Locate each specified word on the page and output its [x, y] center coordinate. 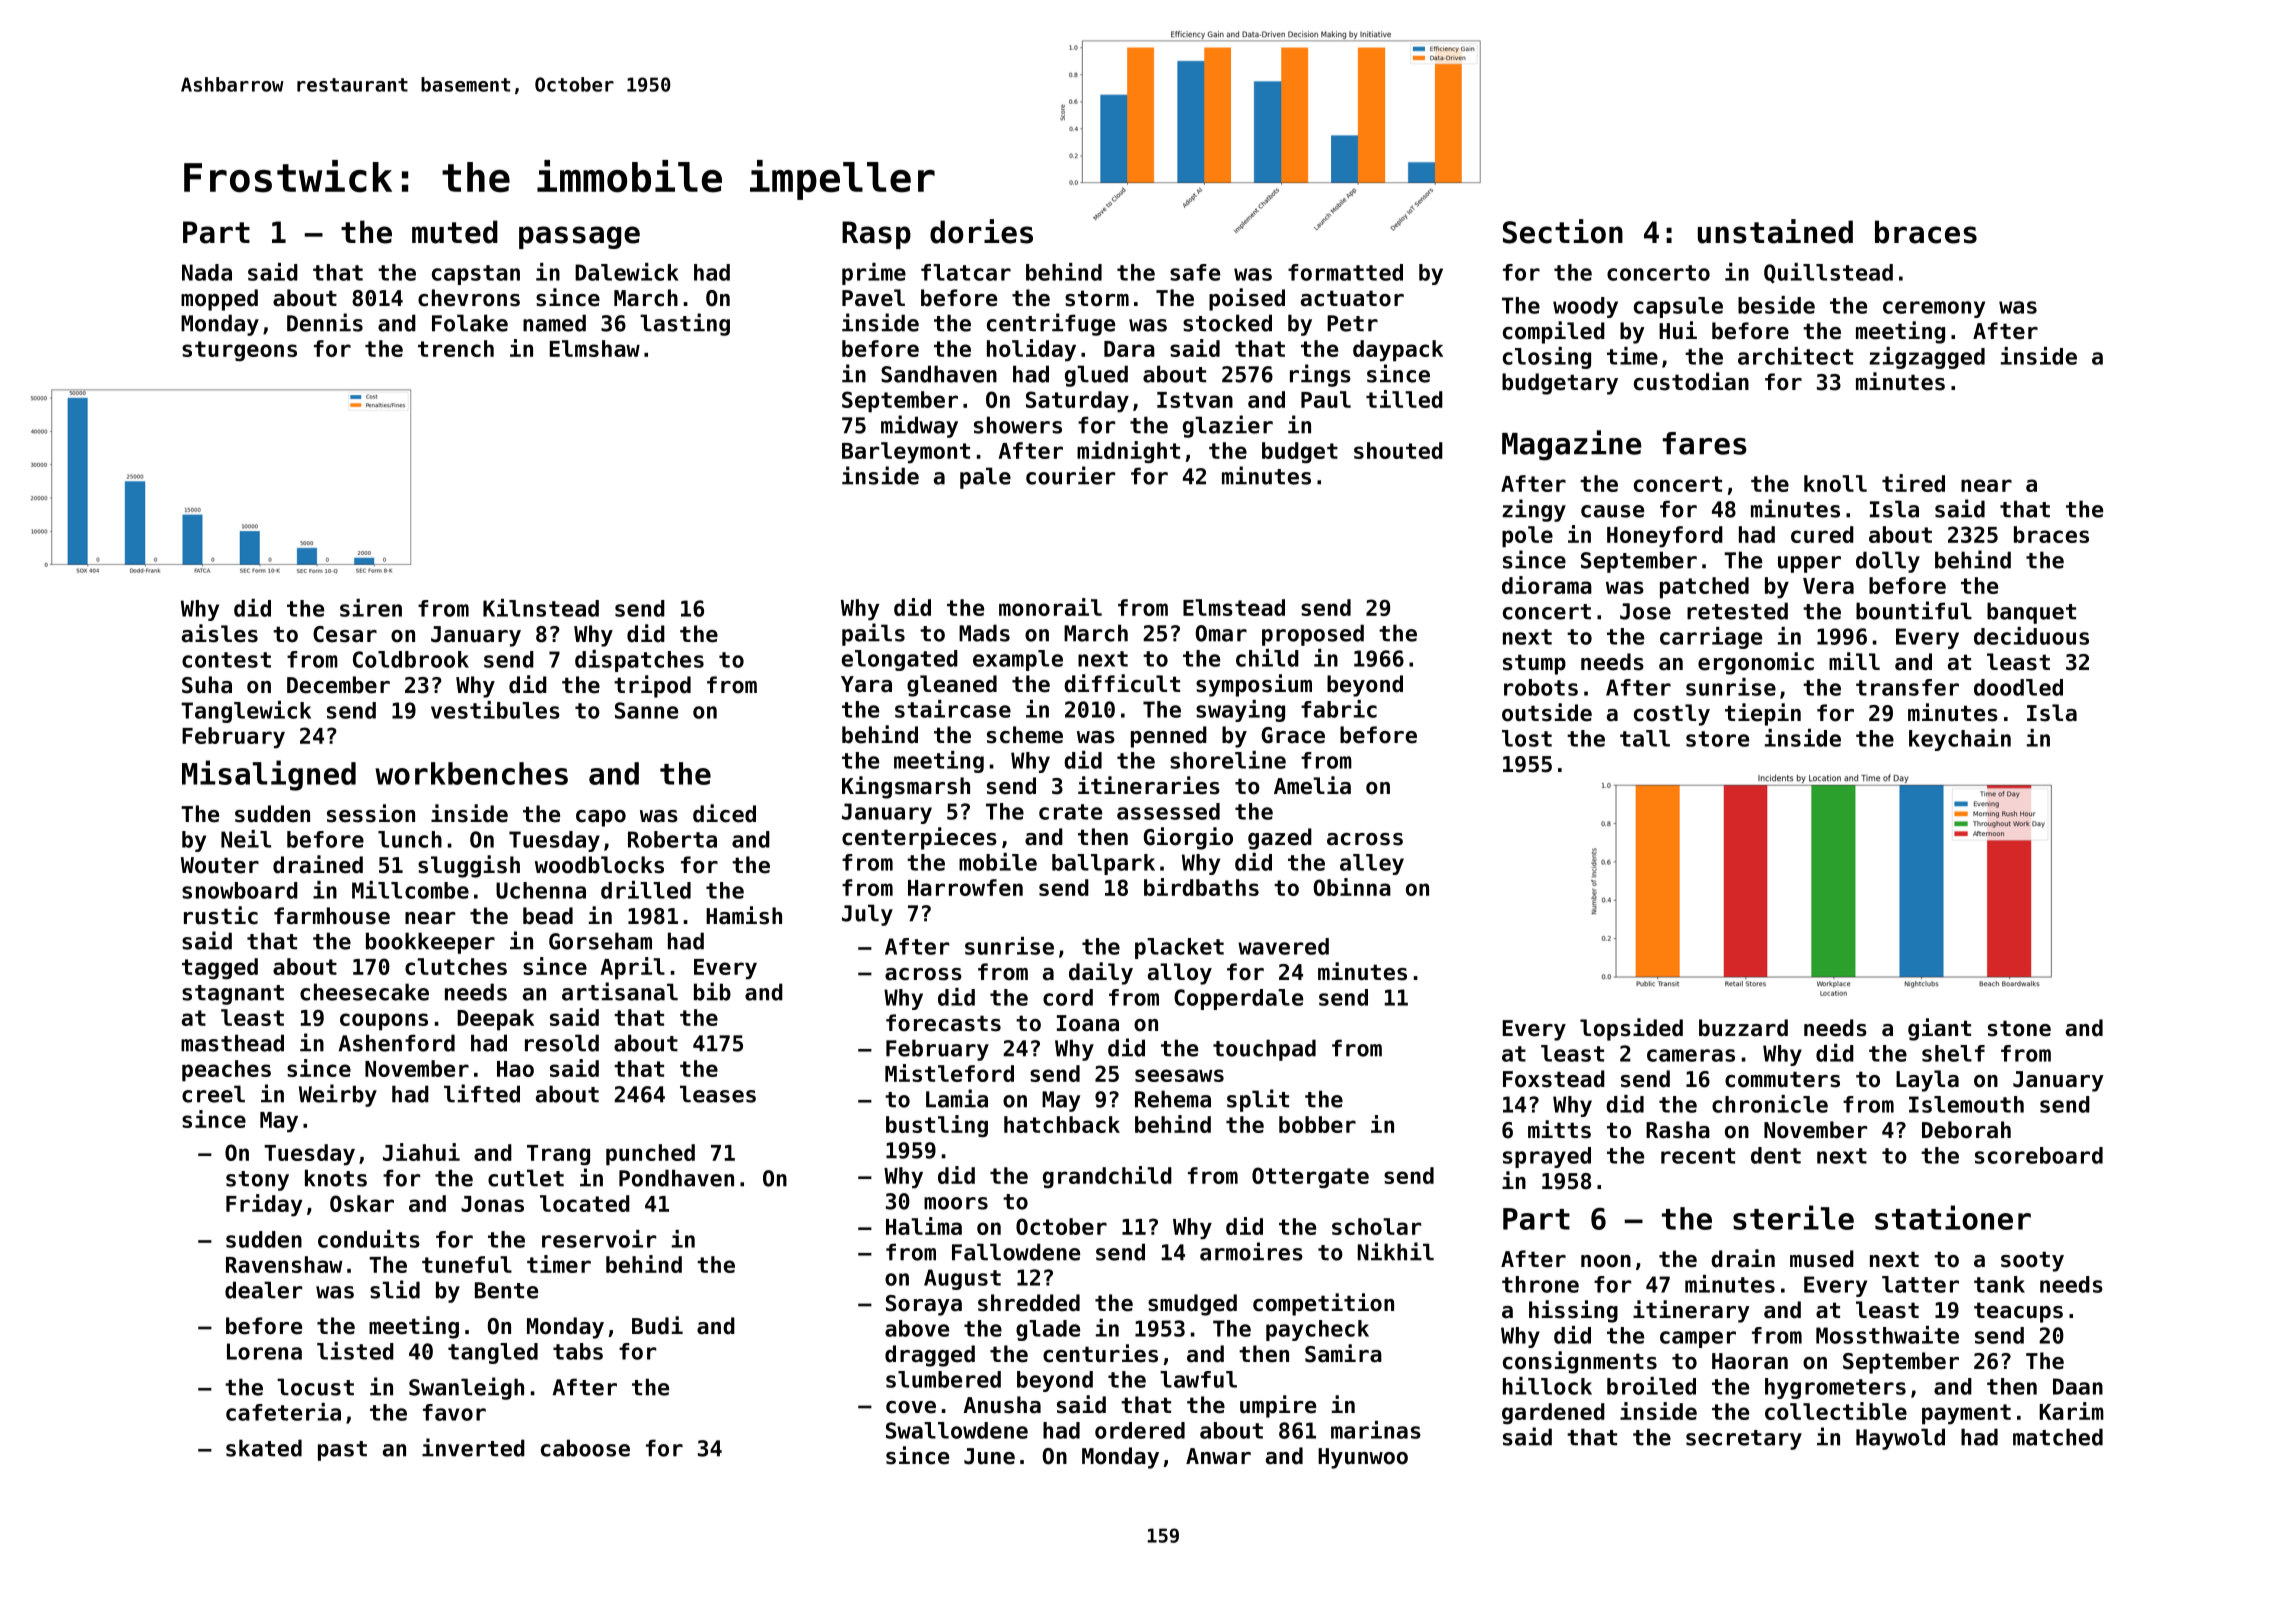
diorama [1547, 585]
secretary [1744, 1440]
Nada [207, 272]
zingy [1534, 510]
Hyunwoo [1363, 1458]
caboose [585, 1448]
